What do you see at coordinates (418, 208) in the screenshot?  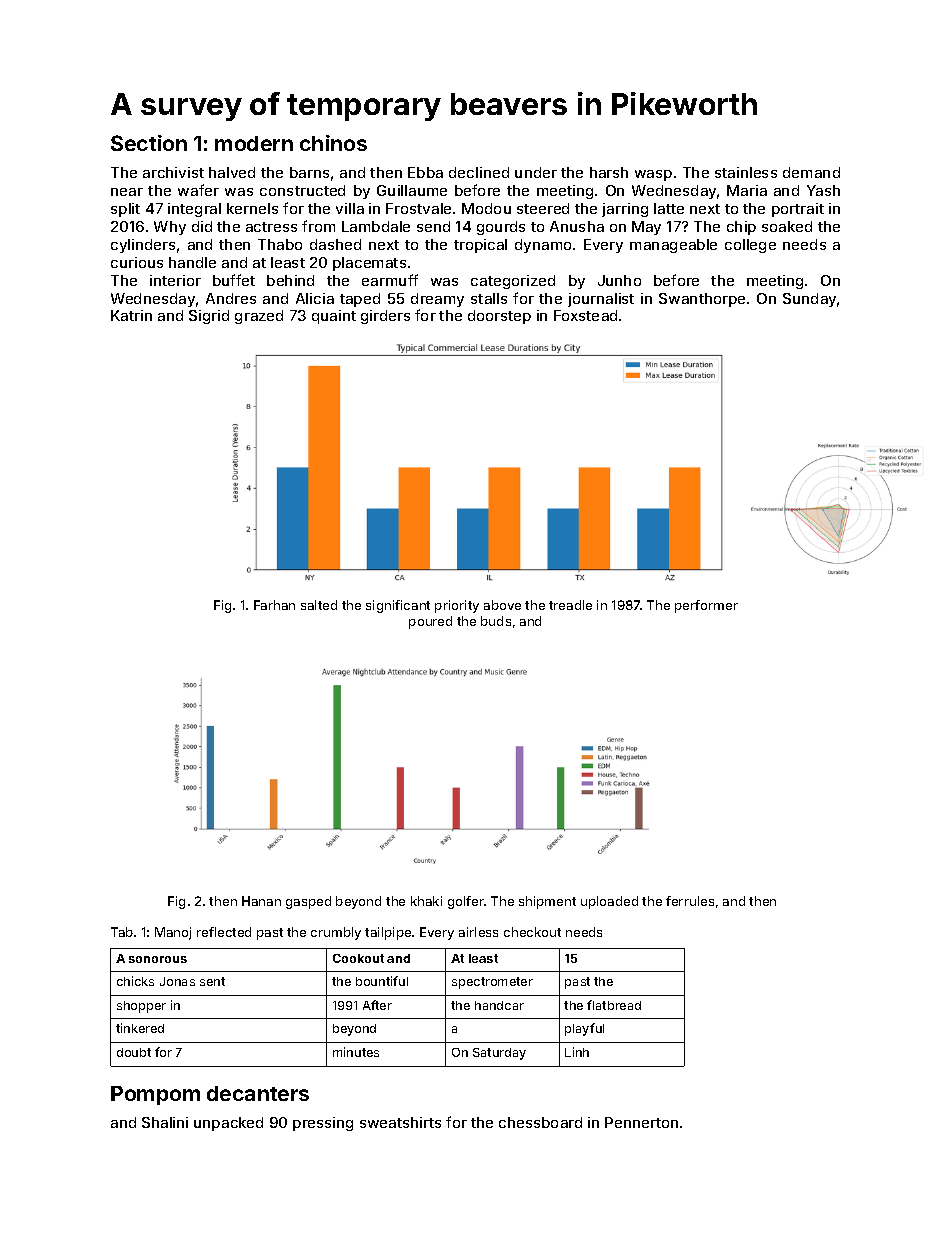 I see `Frostvale` at bounding box center [418, 208].
